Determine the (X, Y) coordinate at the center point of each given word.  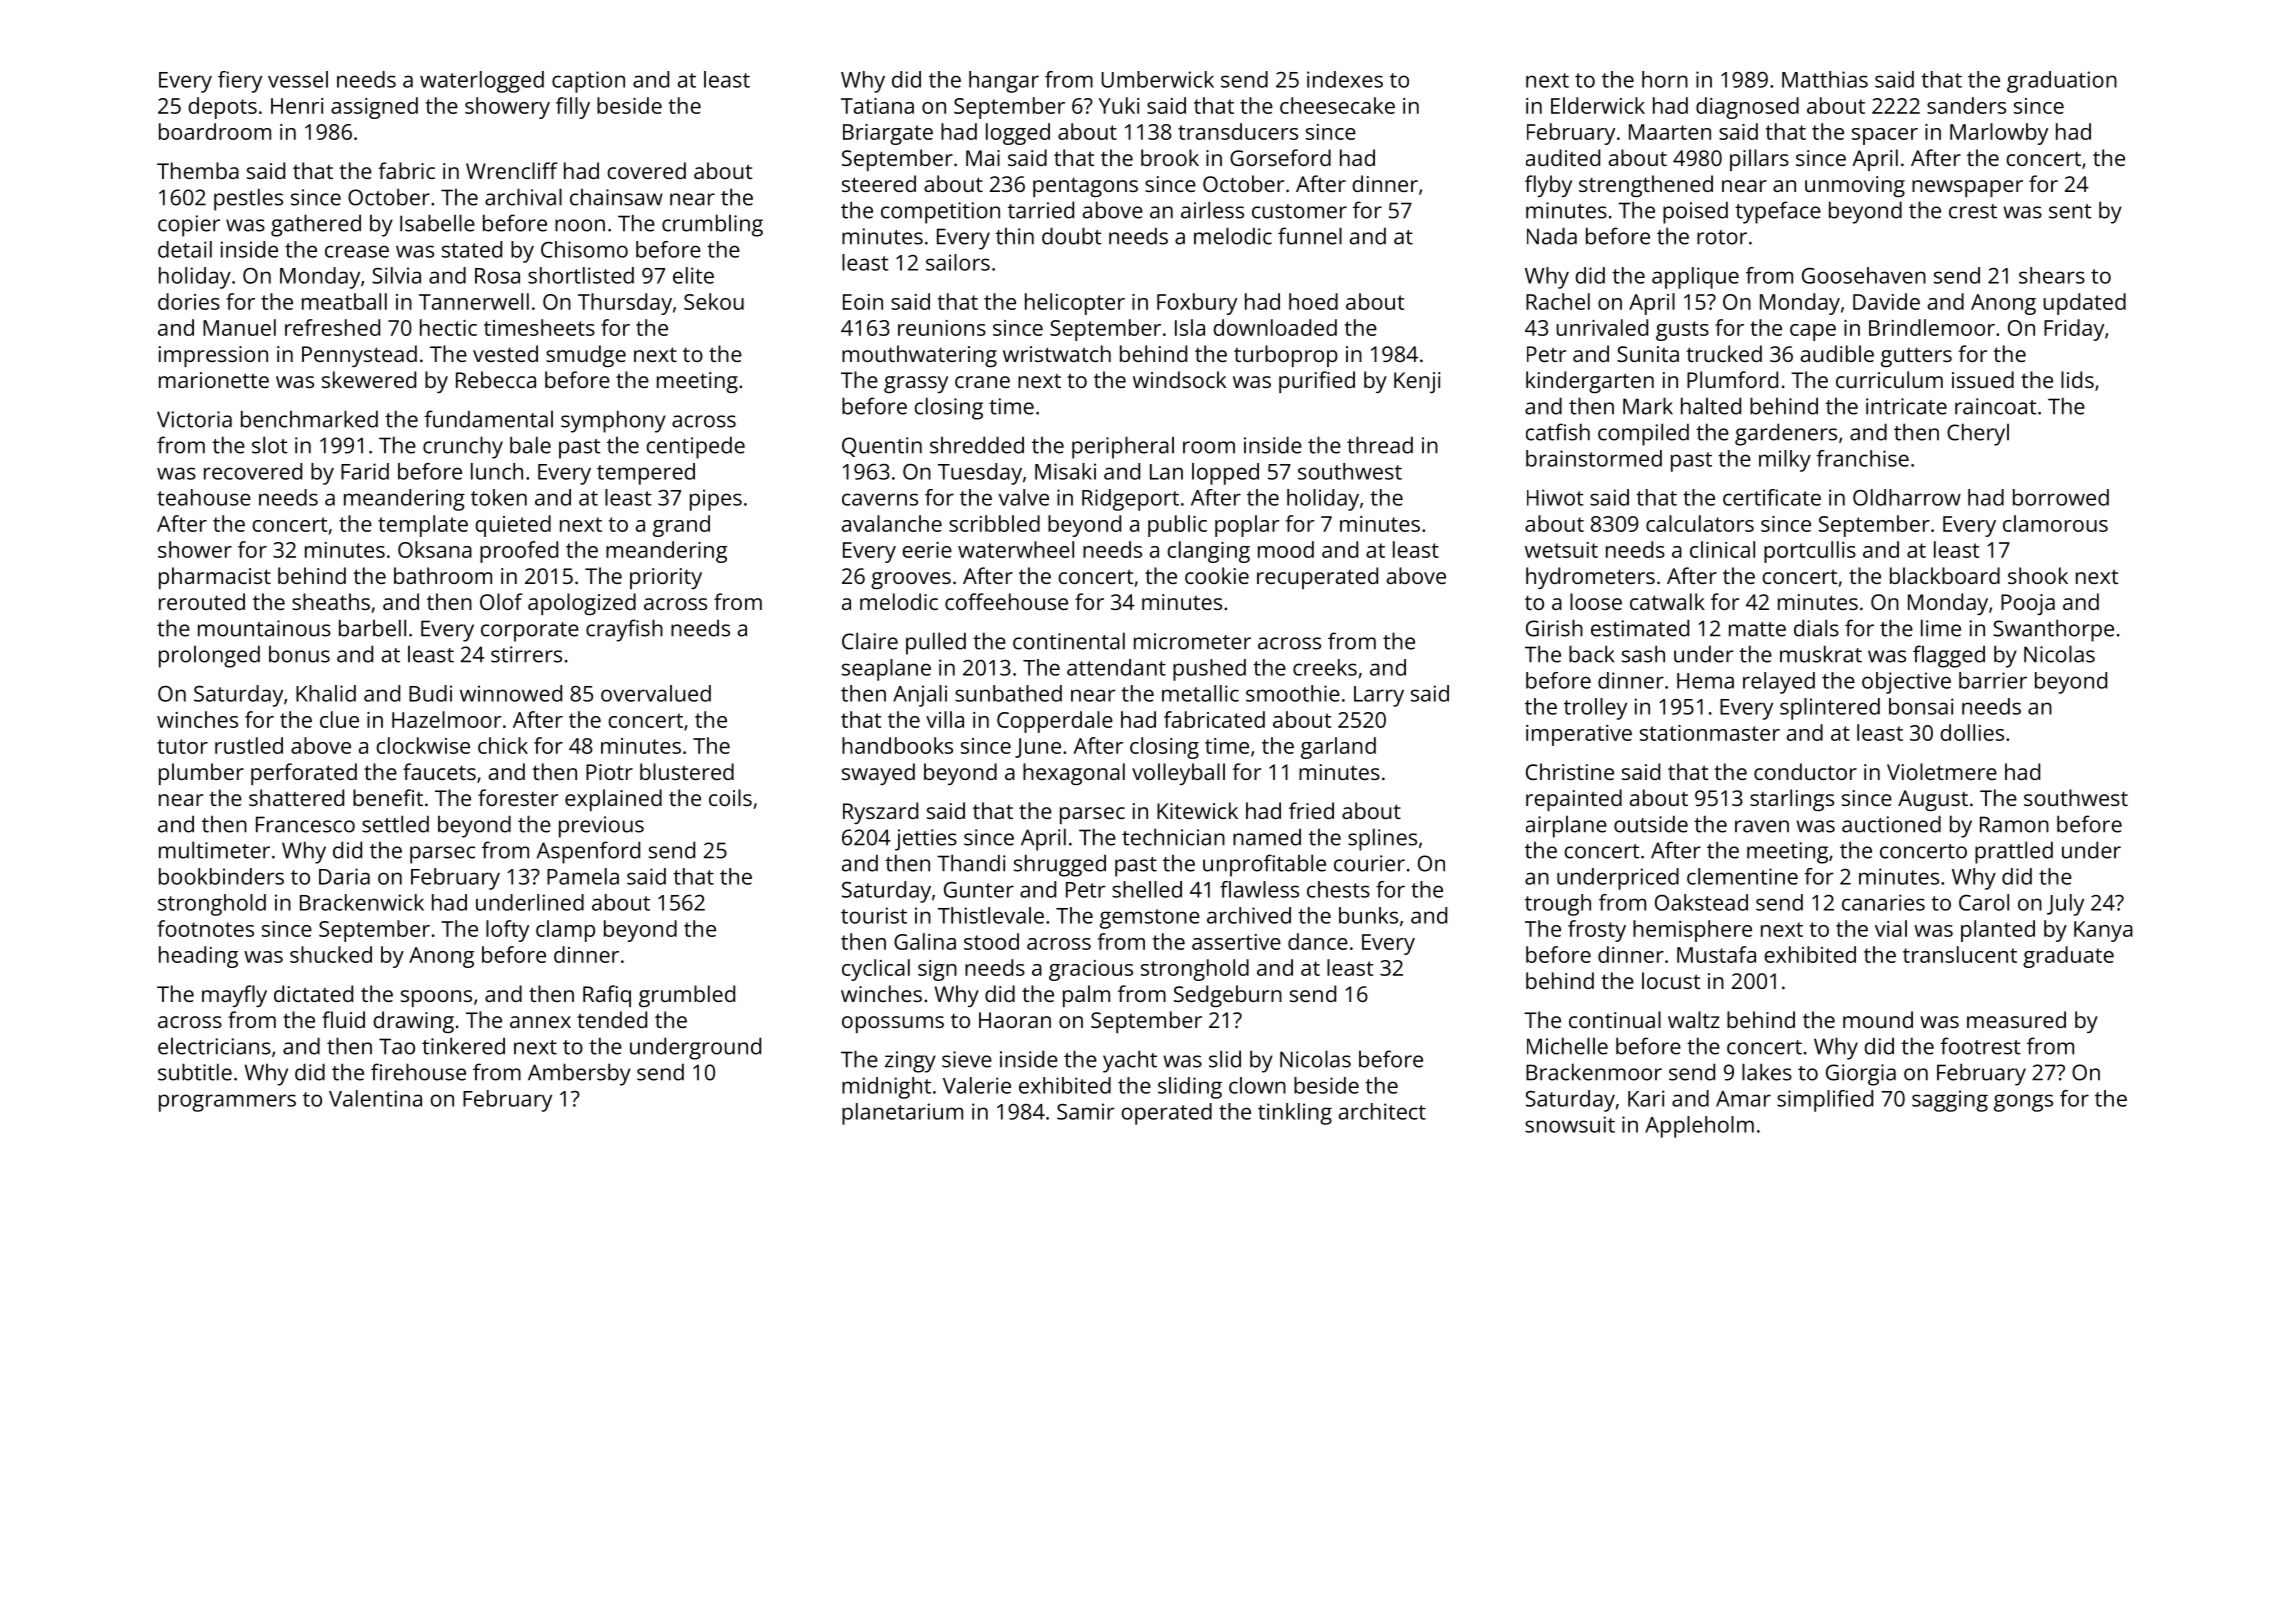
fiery (240, 82)
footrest (1980, 1046)
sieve (967, 1059)
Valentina (375, 1098)
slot (270, 445)
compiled (1643, 434)
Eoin (863, 302)
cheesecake (1337, 105)
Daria (344, 876)
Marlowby (1999, 134)
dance (1318, 941)
